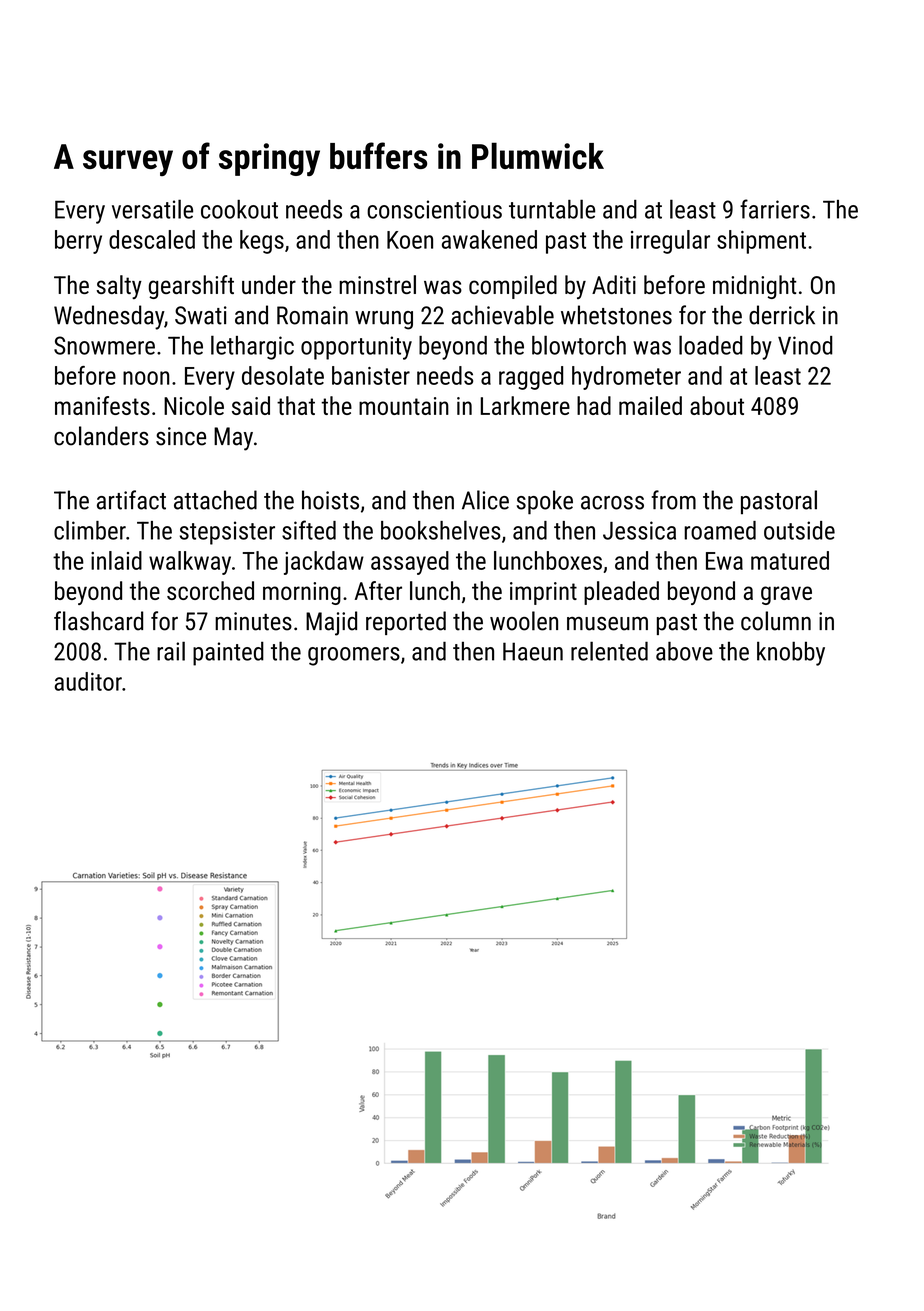 This page has width=924, height=1311. Describe the element at coordinates (354, 656) in the page. I see `groomers` at that location.
